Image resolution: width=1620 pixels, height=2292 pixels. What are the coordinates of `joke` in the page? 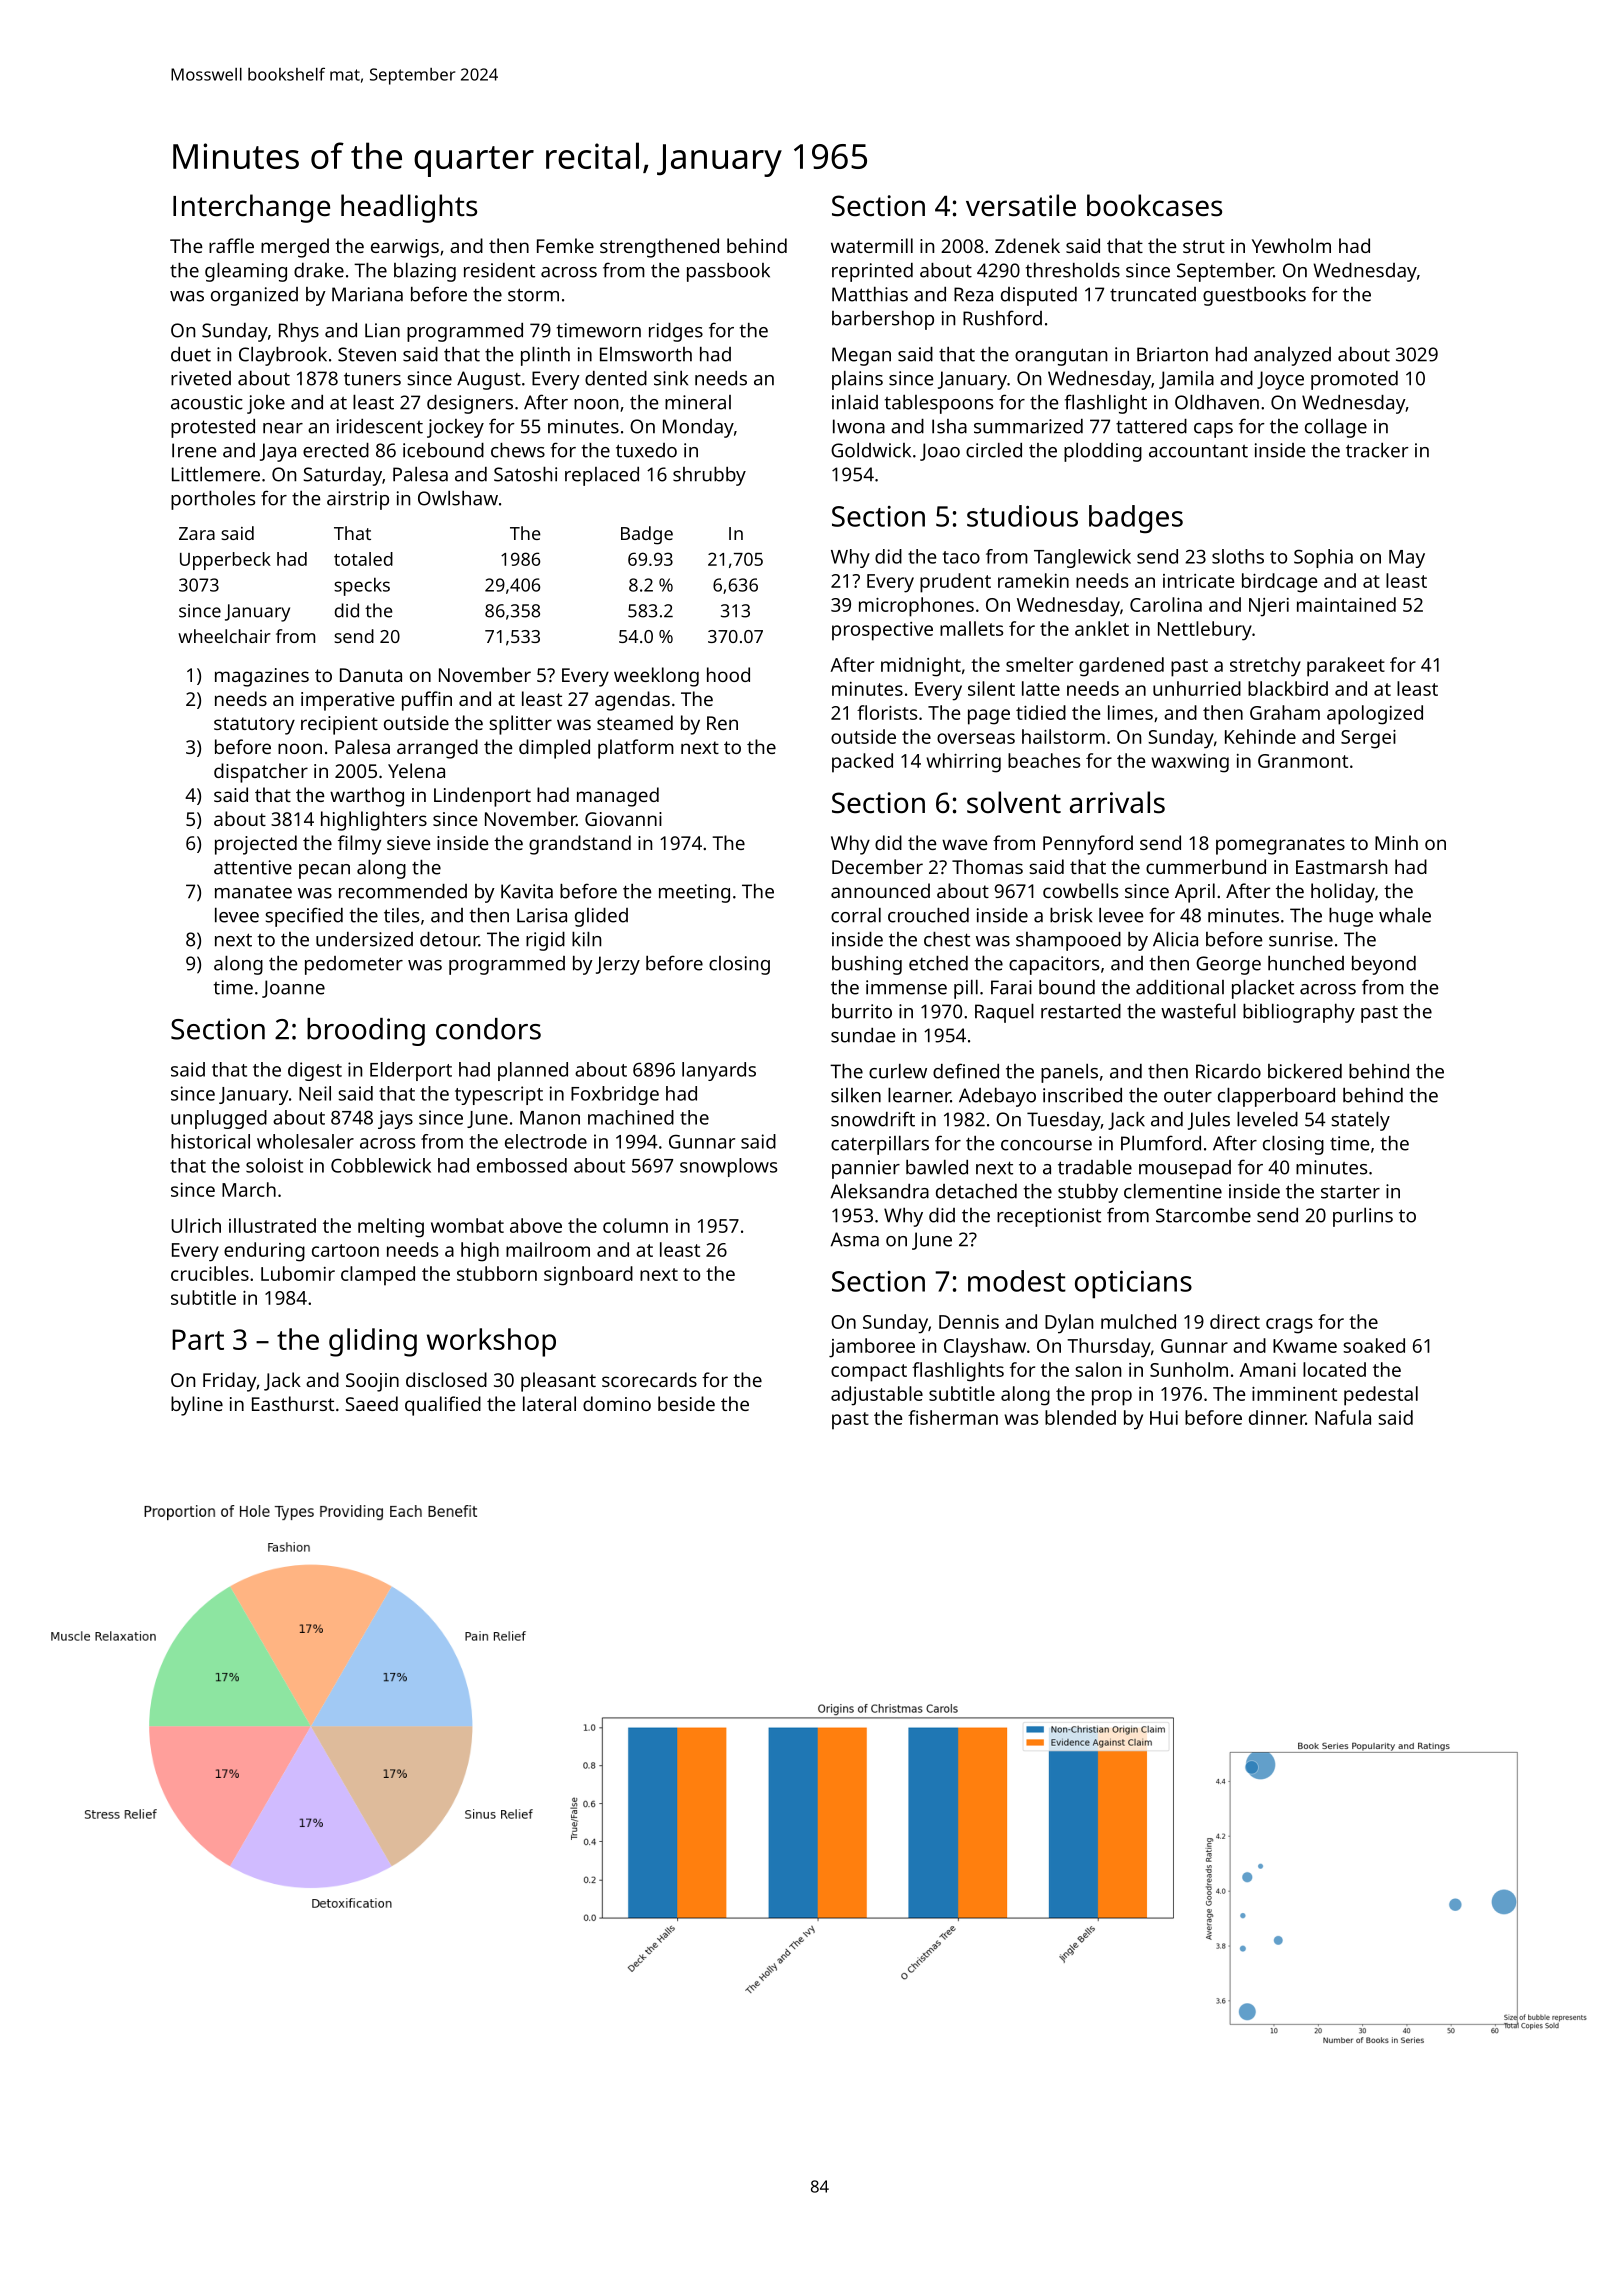 It's located at (266, 404).
